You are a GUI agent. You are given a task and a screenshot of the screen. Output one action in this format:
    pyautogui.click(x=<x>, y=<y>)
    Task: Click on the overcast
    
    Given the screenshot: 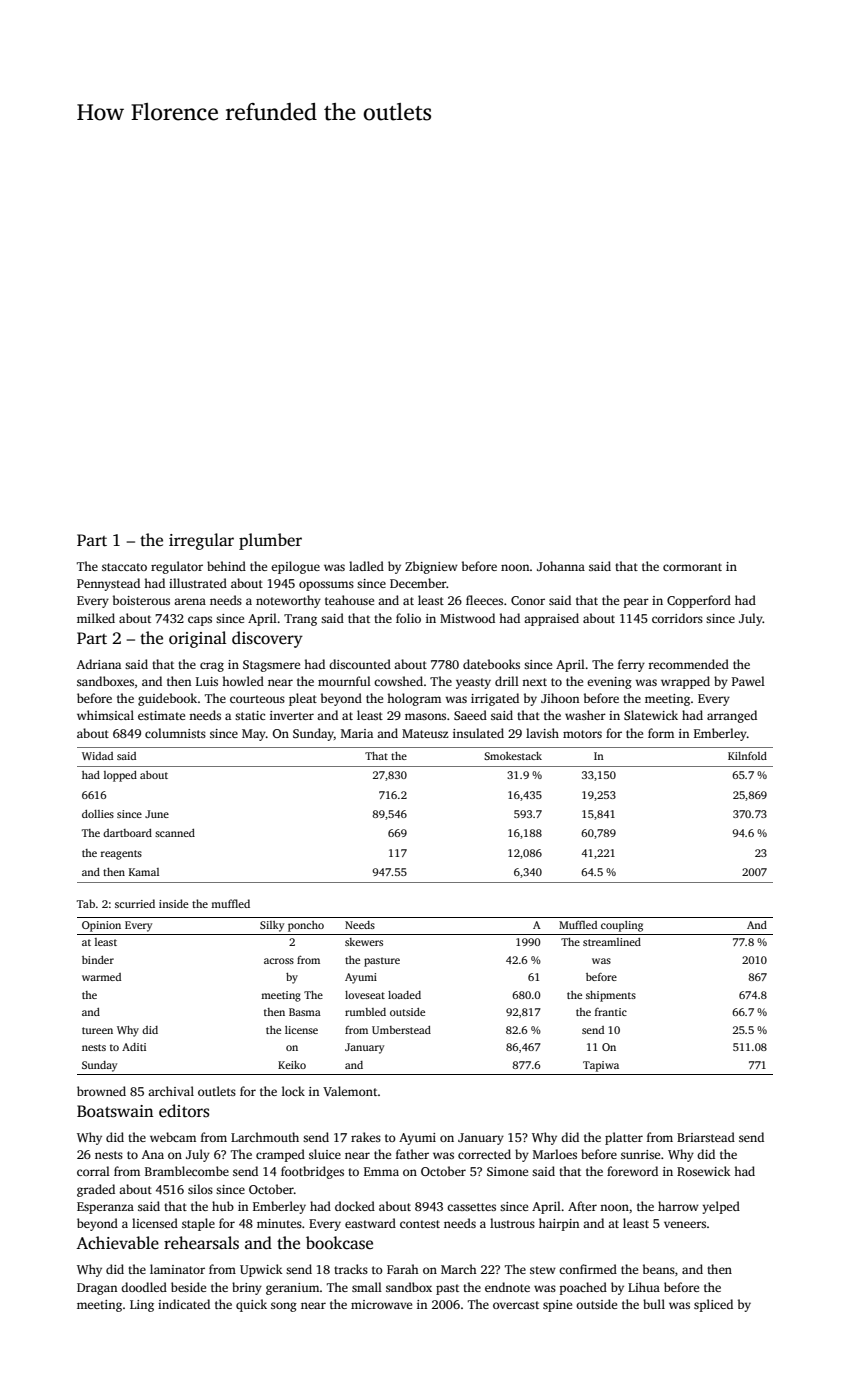 What is the action you would take?
    pyautogui.click(x=516, y=1305)
